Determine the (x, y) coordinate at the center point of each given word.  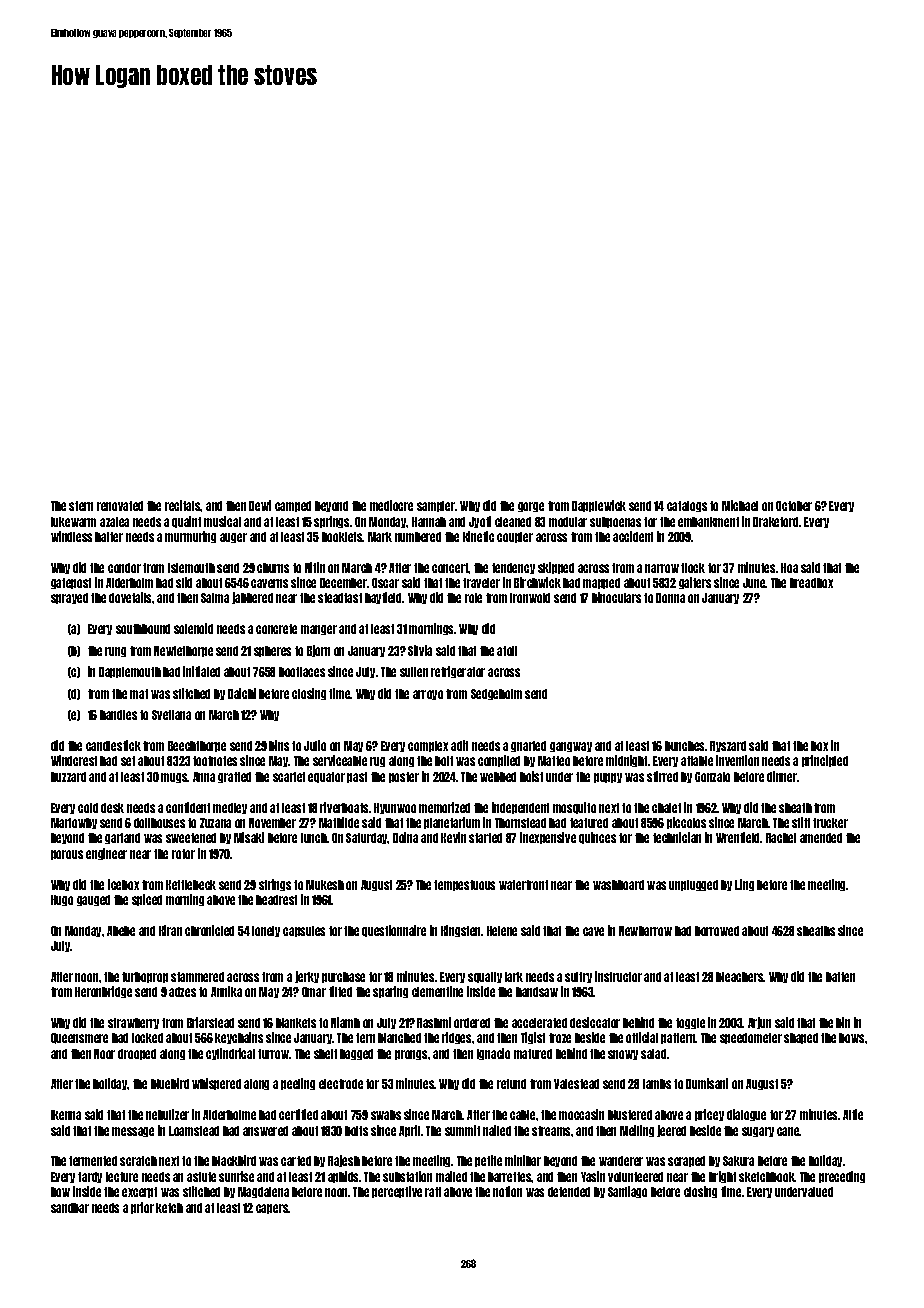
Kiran (170, 930)
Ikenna (66, 1115)
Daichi (242, 693)
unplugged (693, 885)
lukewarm (73, 522)
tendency (513, 568)
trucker (830, 823)
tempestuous (464, 885)
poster (404, 777)
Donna (670, 598)
